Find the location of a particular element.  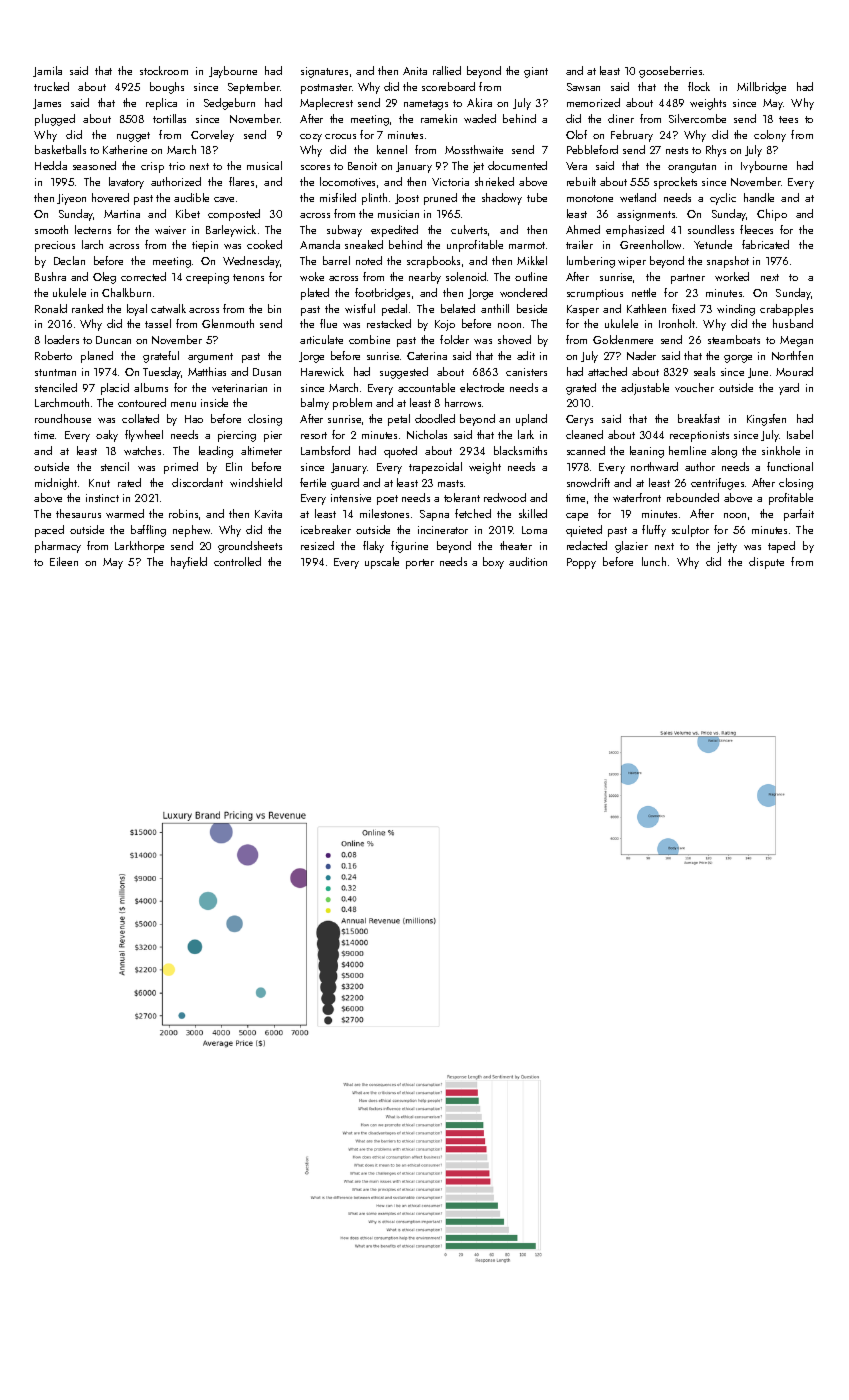

signatures is located at coordinates (324, 72).
